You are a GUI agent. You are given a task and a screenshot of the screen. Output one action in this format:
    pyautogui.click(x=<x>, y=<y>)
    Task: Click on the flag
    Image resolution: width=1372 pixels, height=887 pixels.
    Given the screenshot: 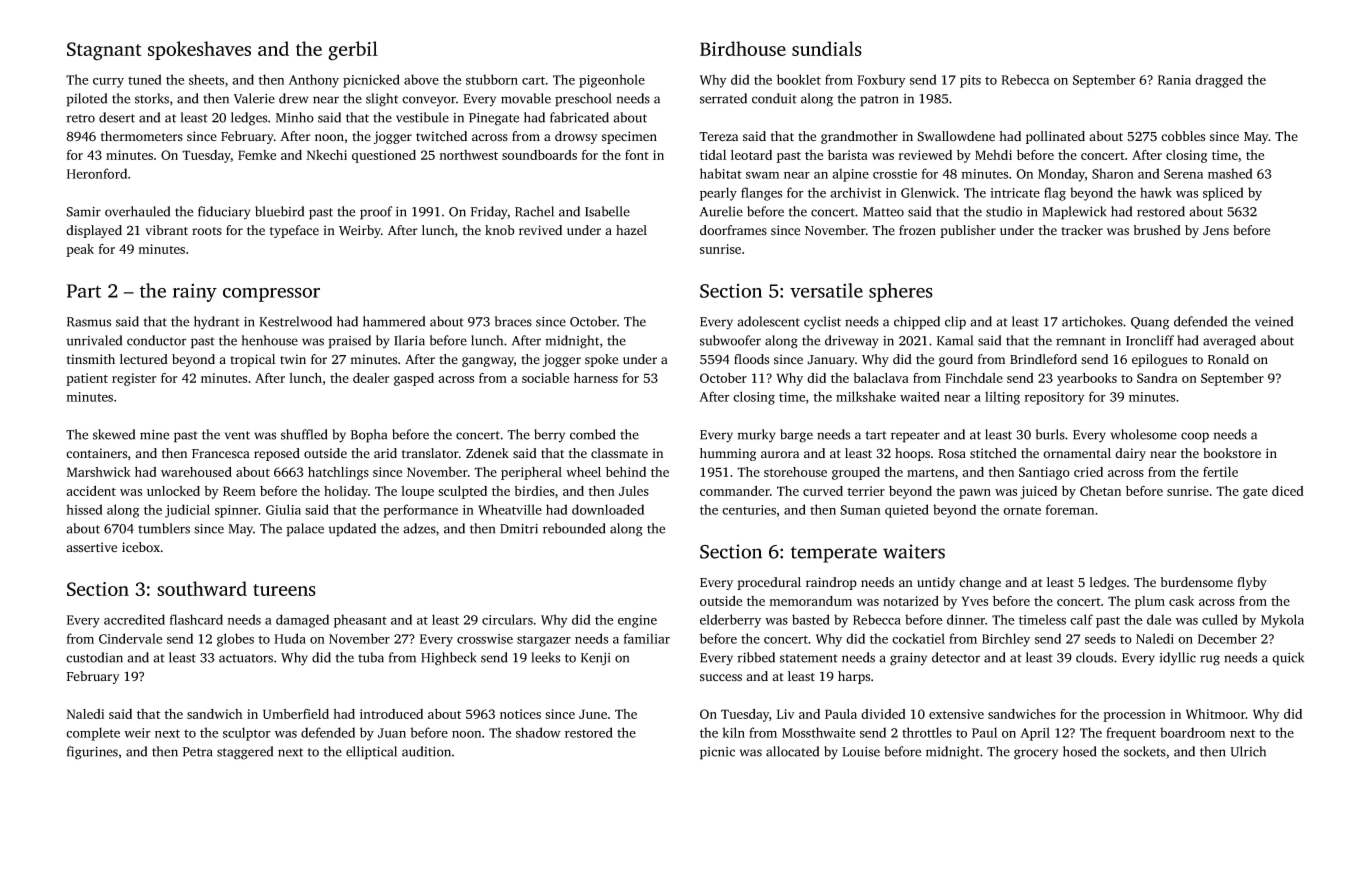 What is the action you would take?
    pyautogui.click(x=1055, y=194)
